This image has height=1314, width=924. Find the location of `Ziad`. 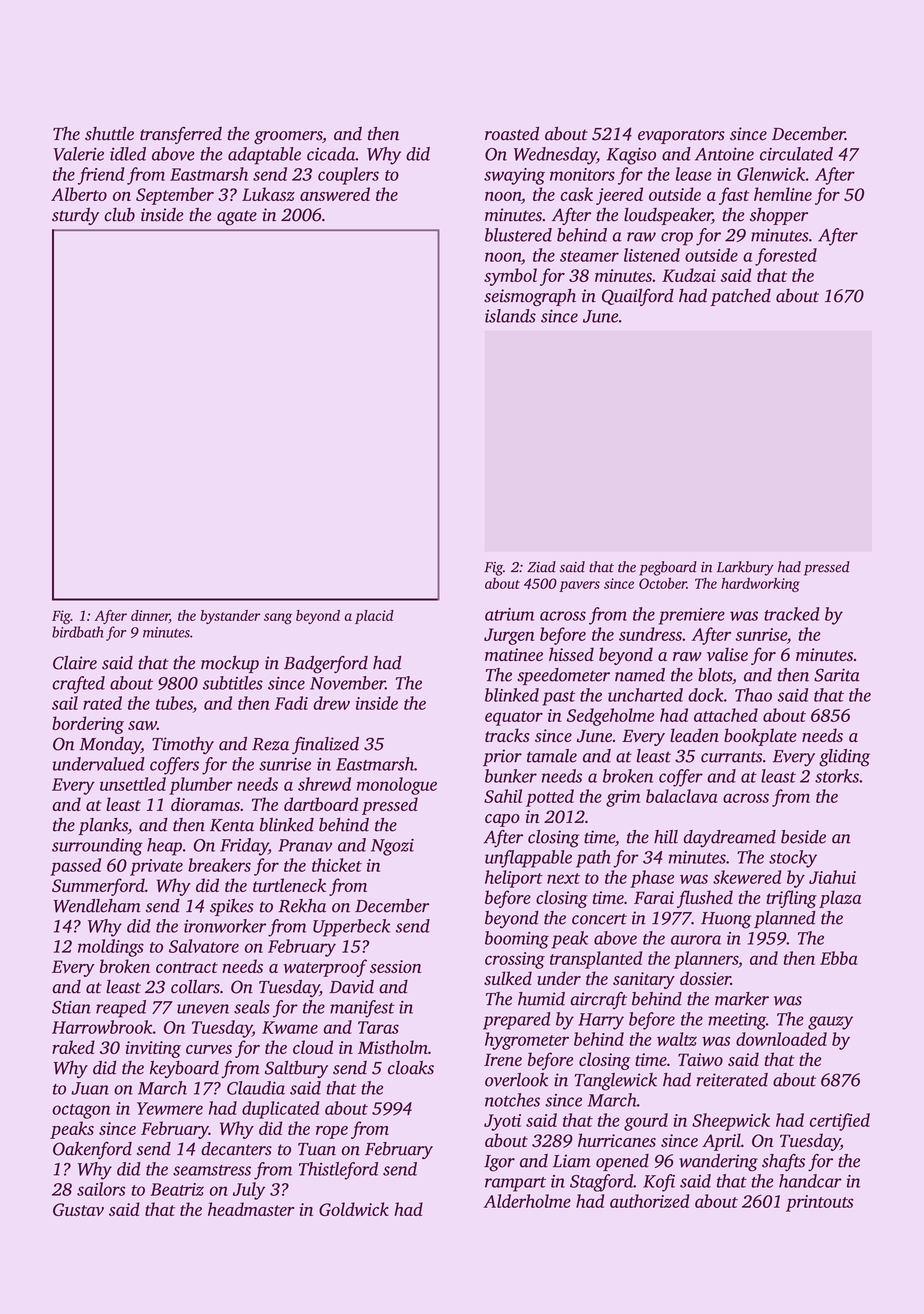

Ziad is located at coordinates (541, 567).
